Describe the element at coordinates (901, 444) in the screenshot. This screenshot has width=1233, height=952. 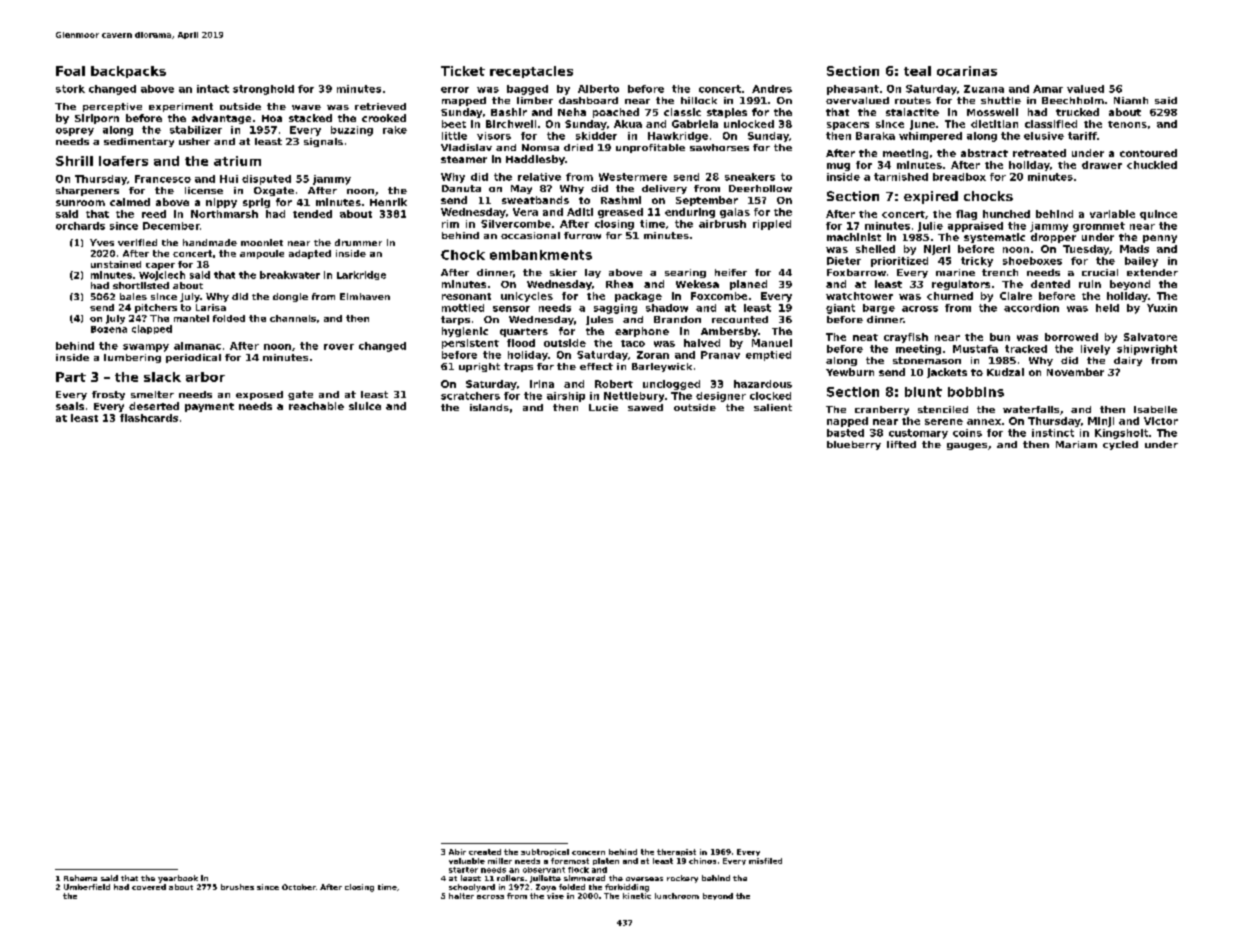
I see `lifted` at that location.
